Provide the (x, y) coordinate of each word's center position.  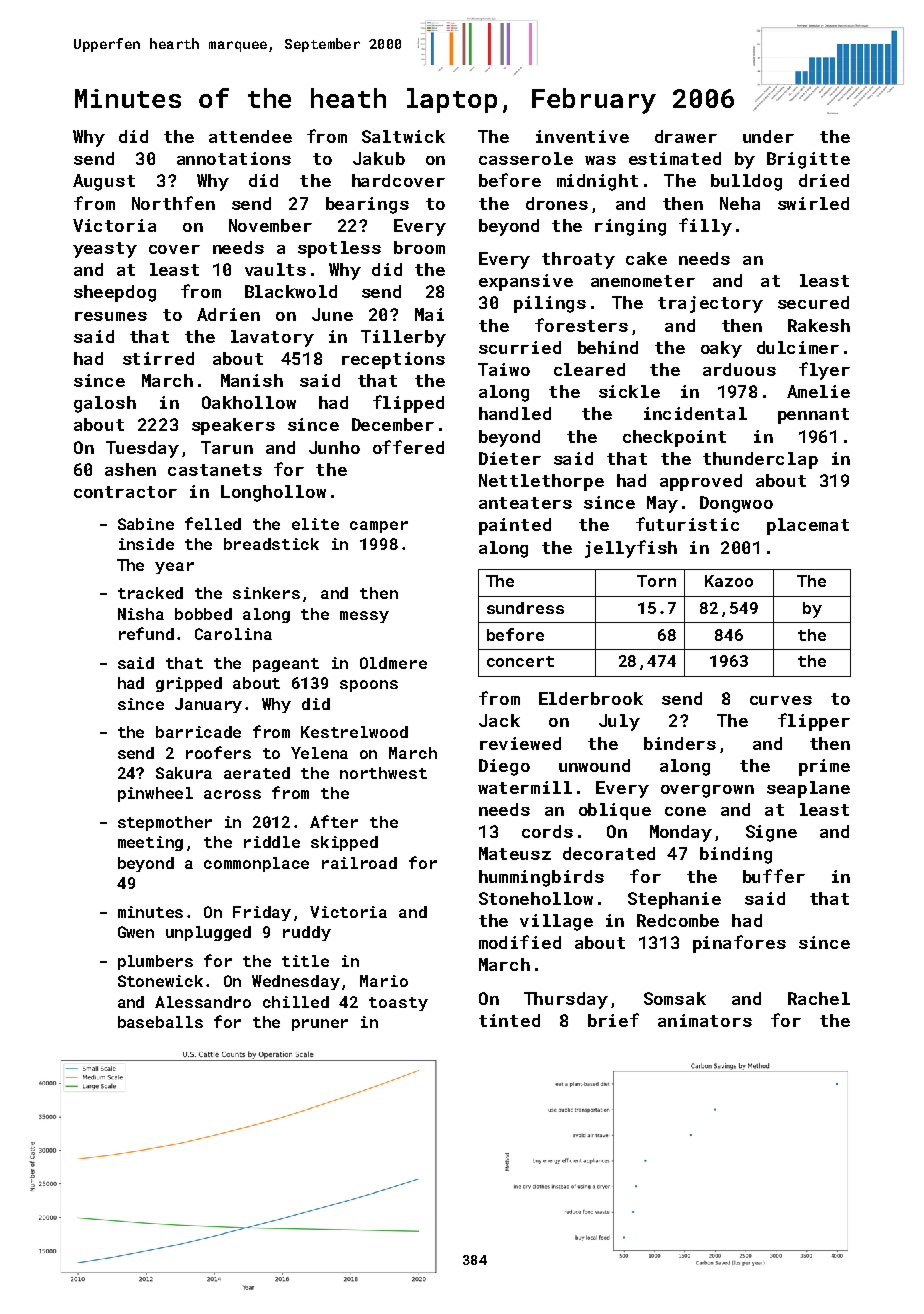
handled (515, 413)
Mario (384, 981)
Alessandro (203, 1002)
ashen (130, 469)
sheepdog (115, 293)
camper (379, 527)
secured (813, 302)
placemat (808, 526)
